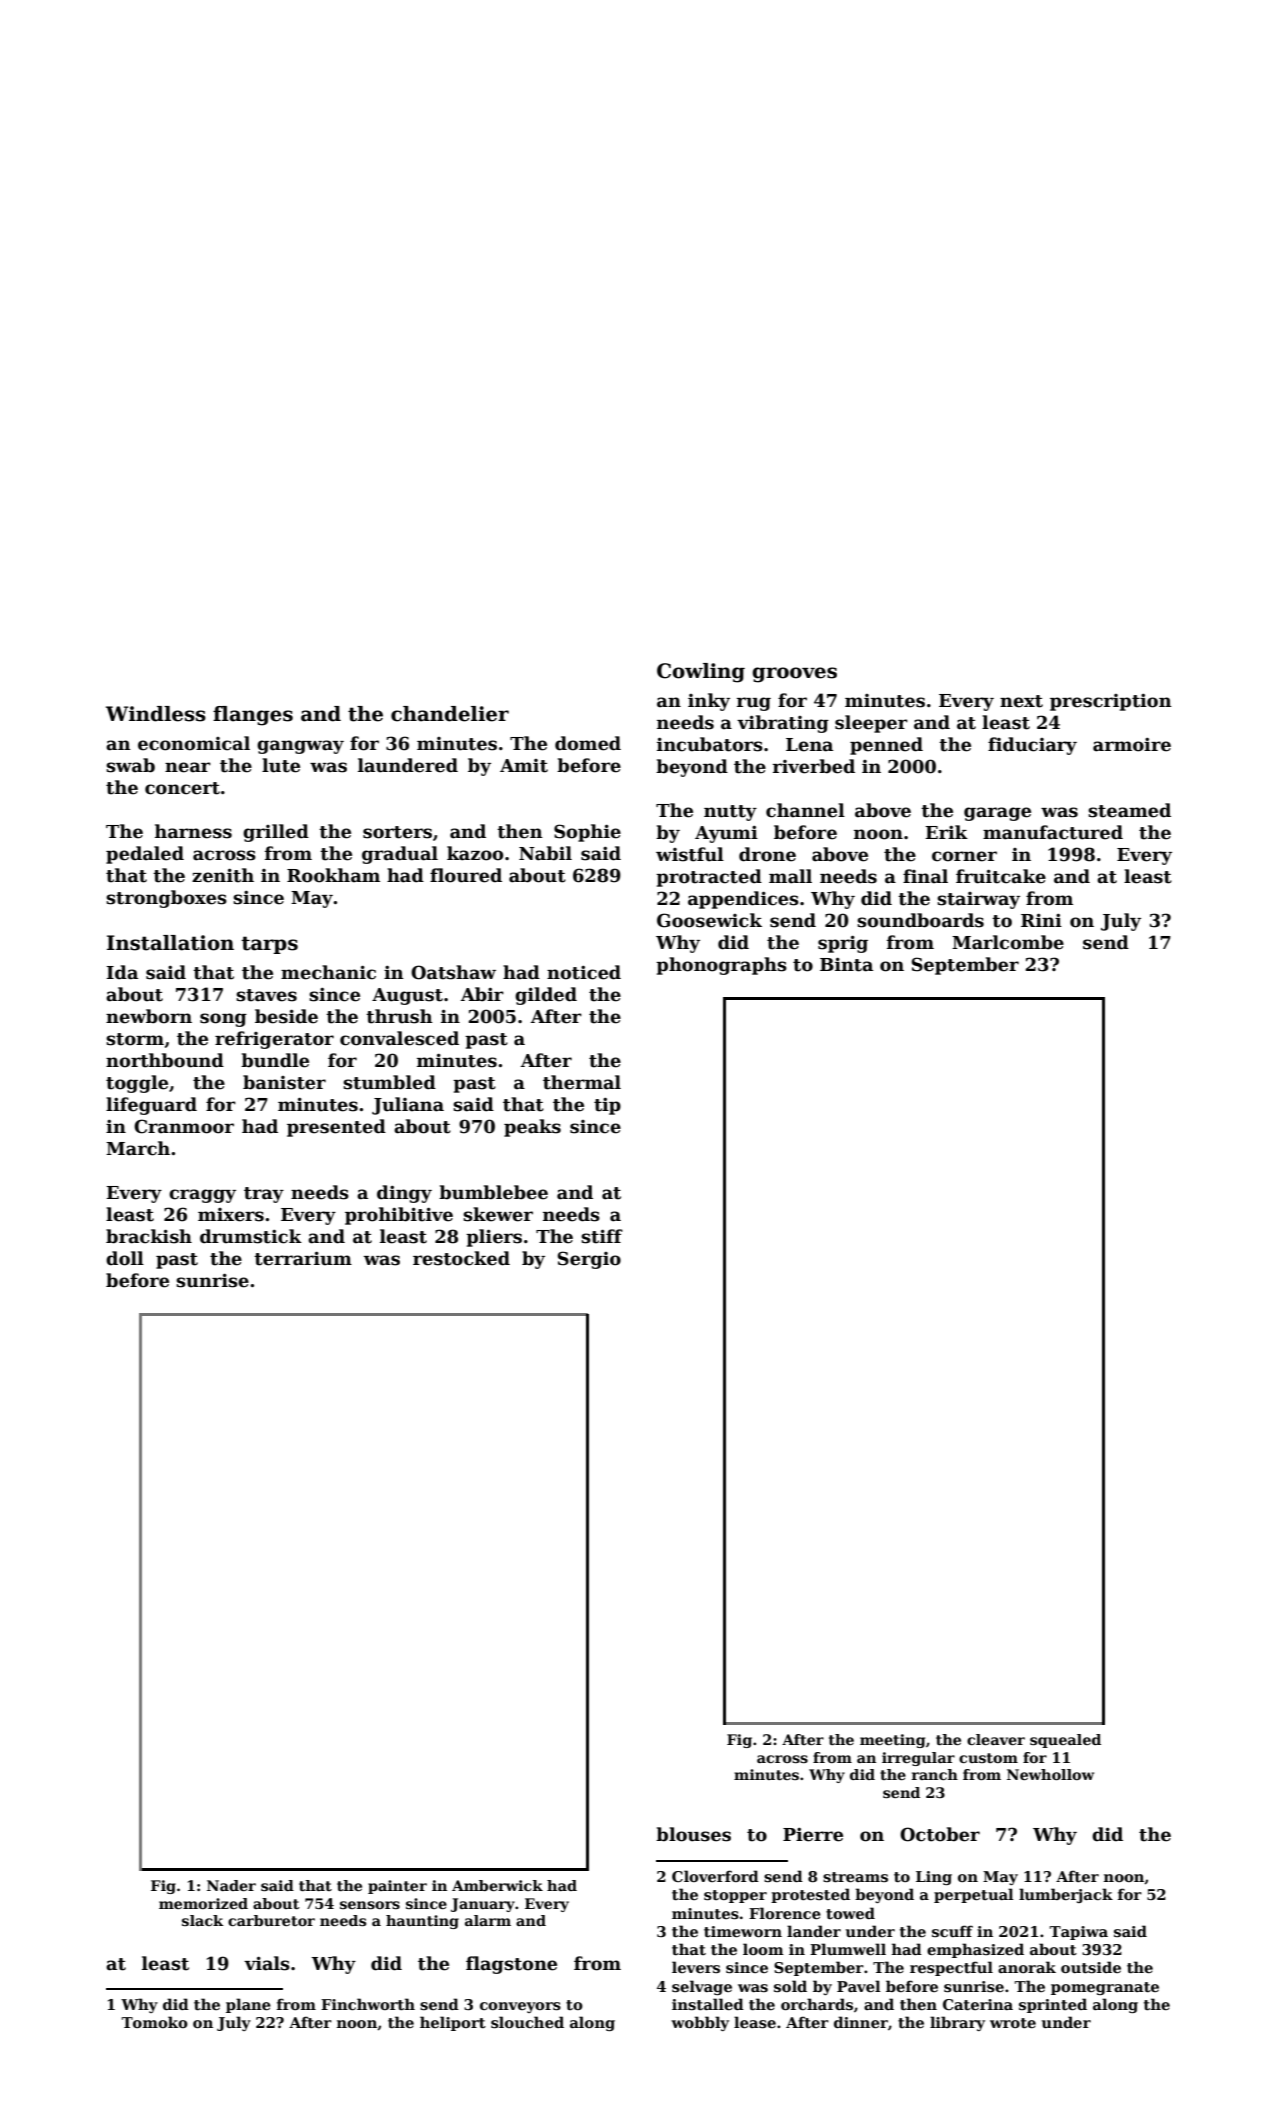  What do you see at coordinates (730, 813) in the screenshot?
I see `nutty` at bounding box center [730, 813].
